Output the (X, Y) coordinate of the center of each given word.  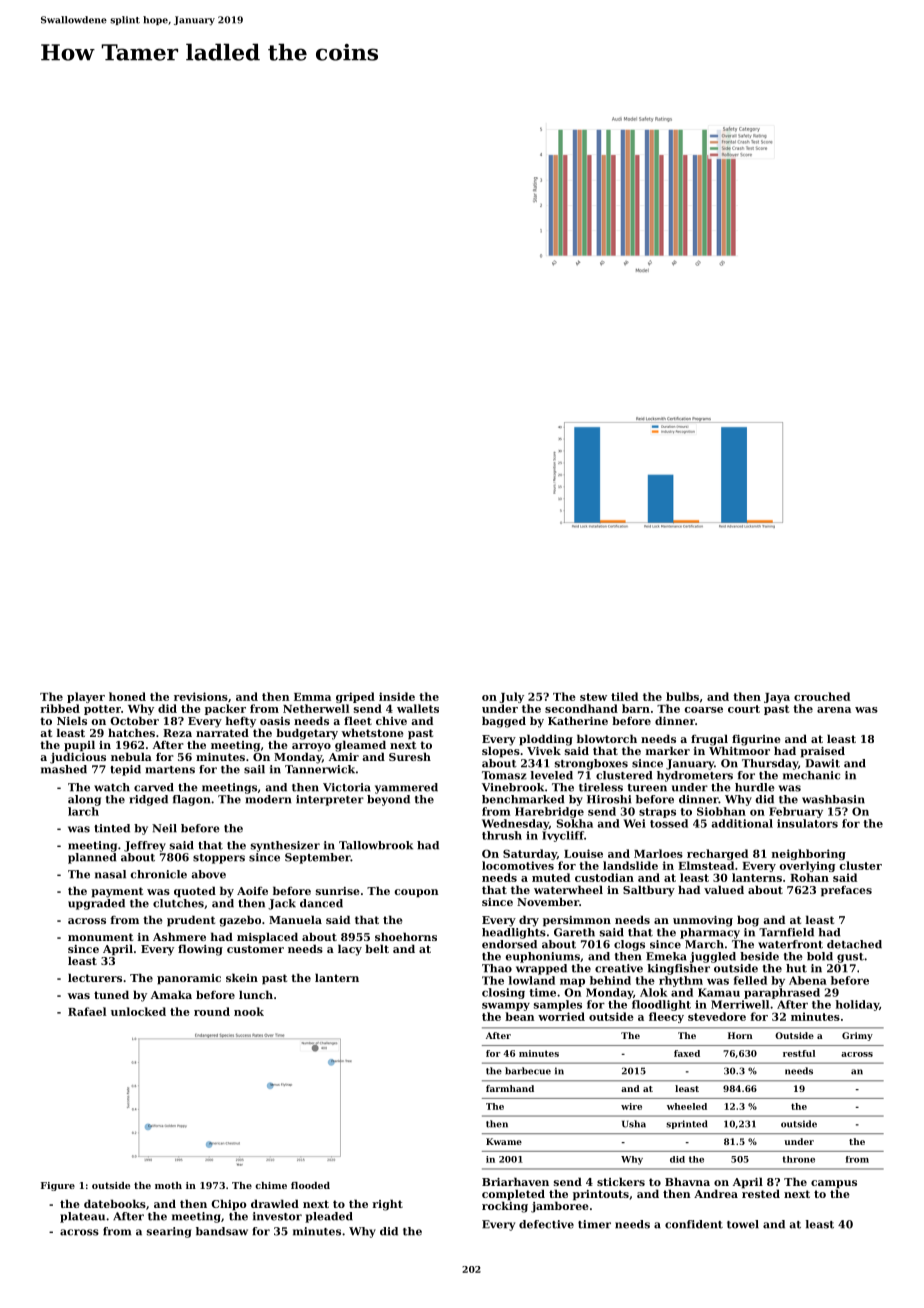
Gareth (574, 932)
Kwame (504, 1141)
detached (854, 944)
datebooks (115, 1203)
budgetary (307, 734)
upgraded (96, 904)
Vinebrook (513, 787)
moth (168, 1185)
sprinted (687, 1124)
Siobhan (721, 811)
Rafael (87, 1011)
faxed (687, 1053)
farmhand (510, 1088)
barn (636, 708)
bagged (504, 722)
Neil (164, 828)
